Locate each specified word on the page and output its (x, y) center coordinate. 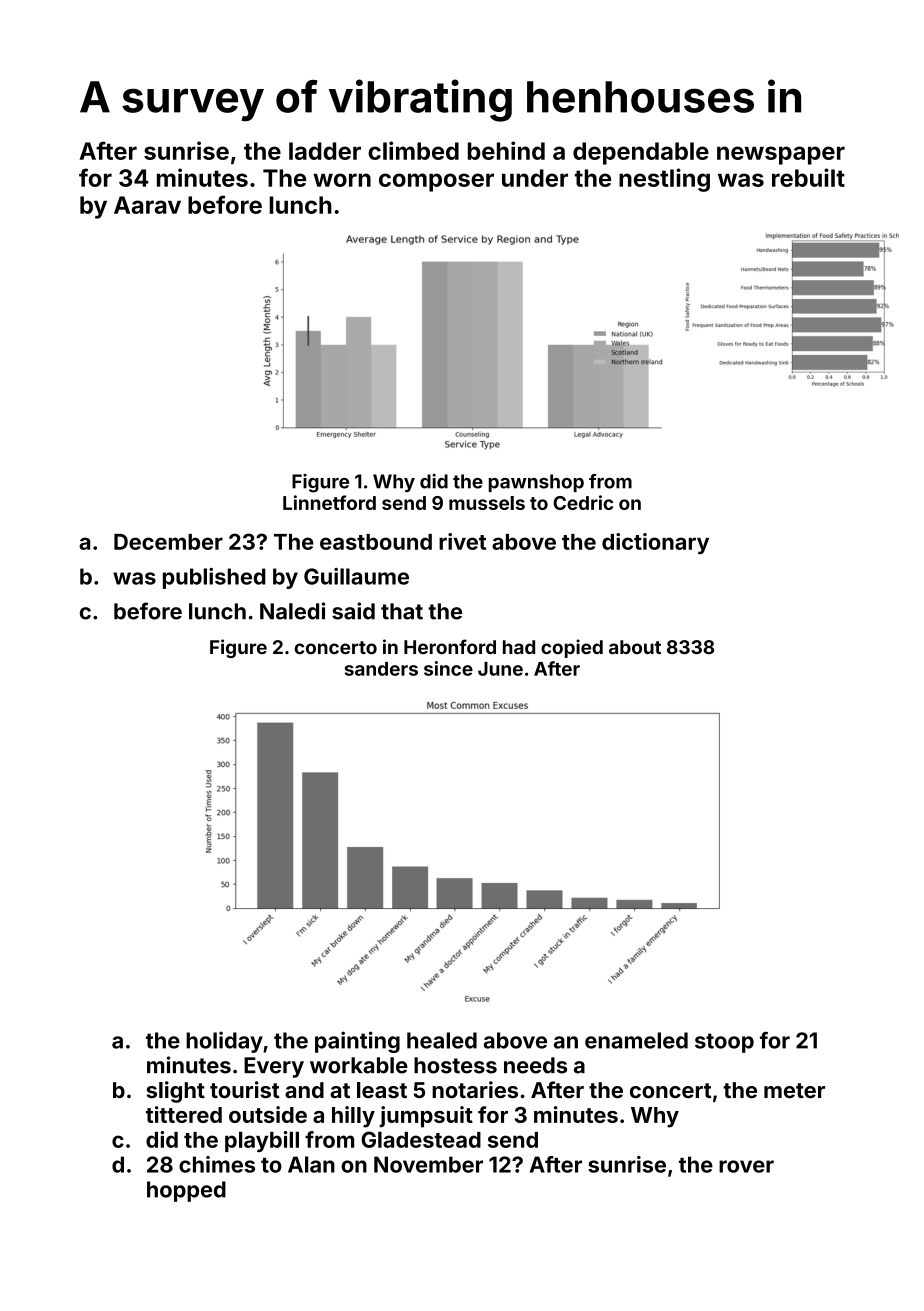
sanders (381, 669)
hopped (186, 1191)
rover (746, 1166)
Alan (311, 1164)
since (448, 668)
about (635, 647)
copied (572, 648)
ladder (325, 151)
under (535, 178)
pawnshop (536, 483)
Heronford (450, 646)
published (214, 578)
